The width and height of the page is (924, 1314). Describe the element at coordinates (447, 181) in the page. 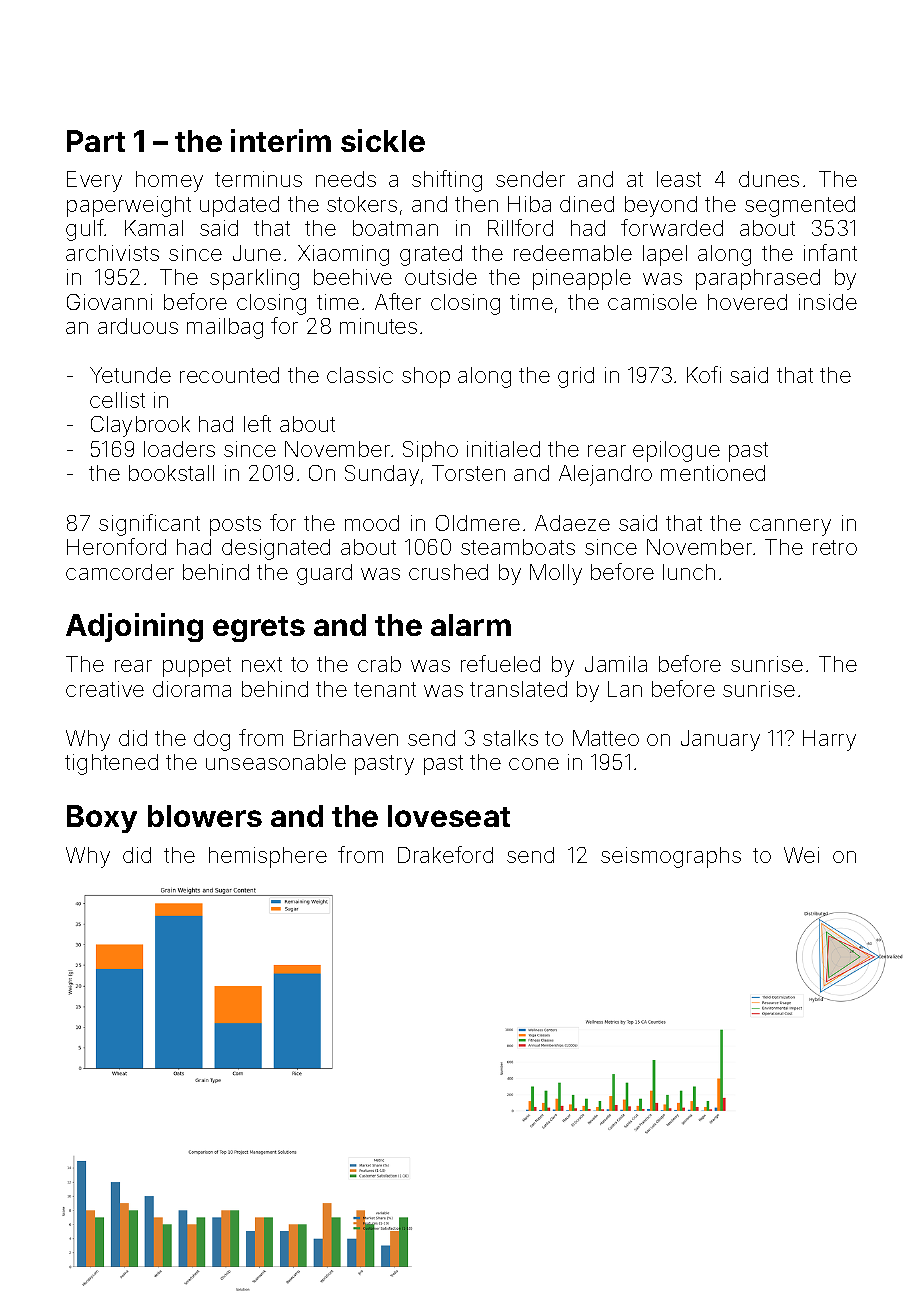

I see `shifting` at that location.
